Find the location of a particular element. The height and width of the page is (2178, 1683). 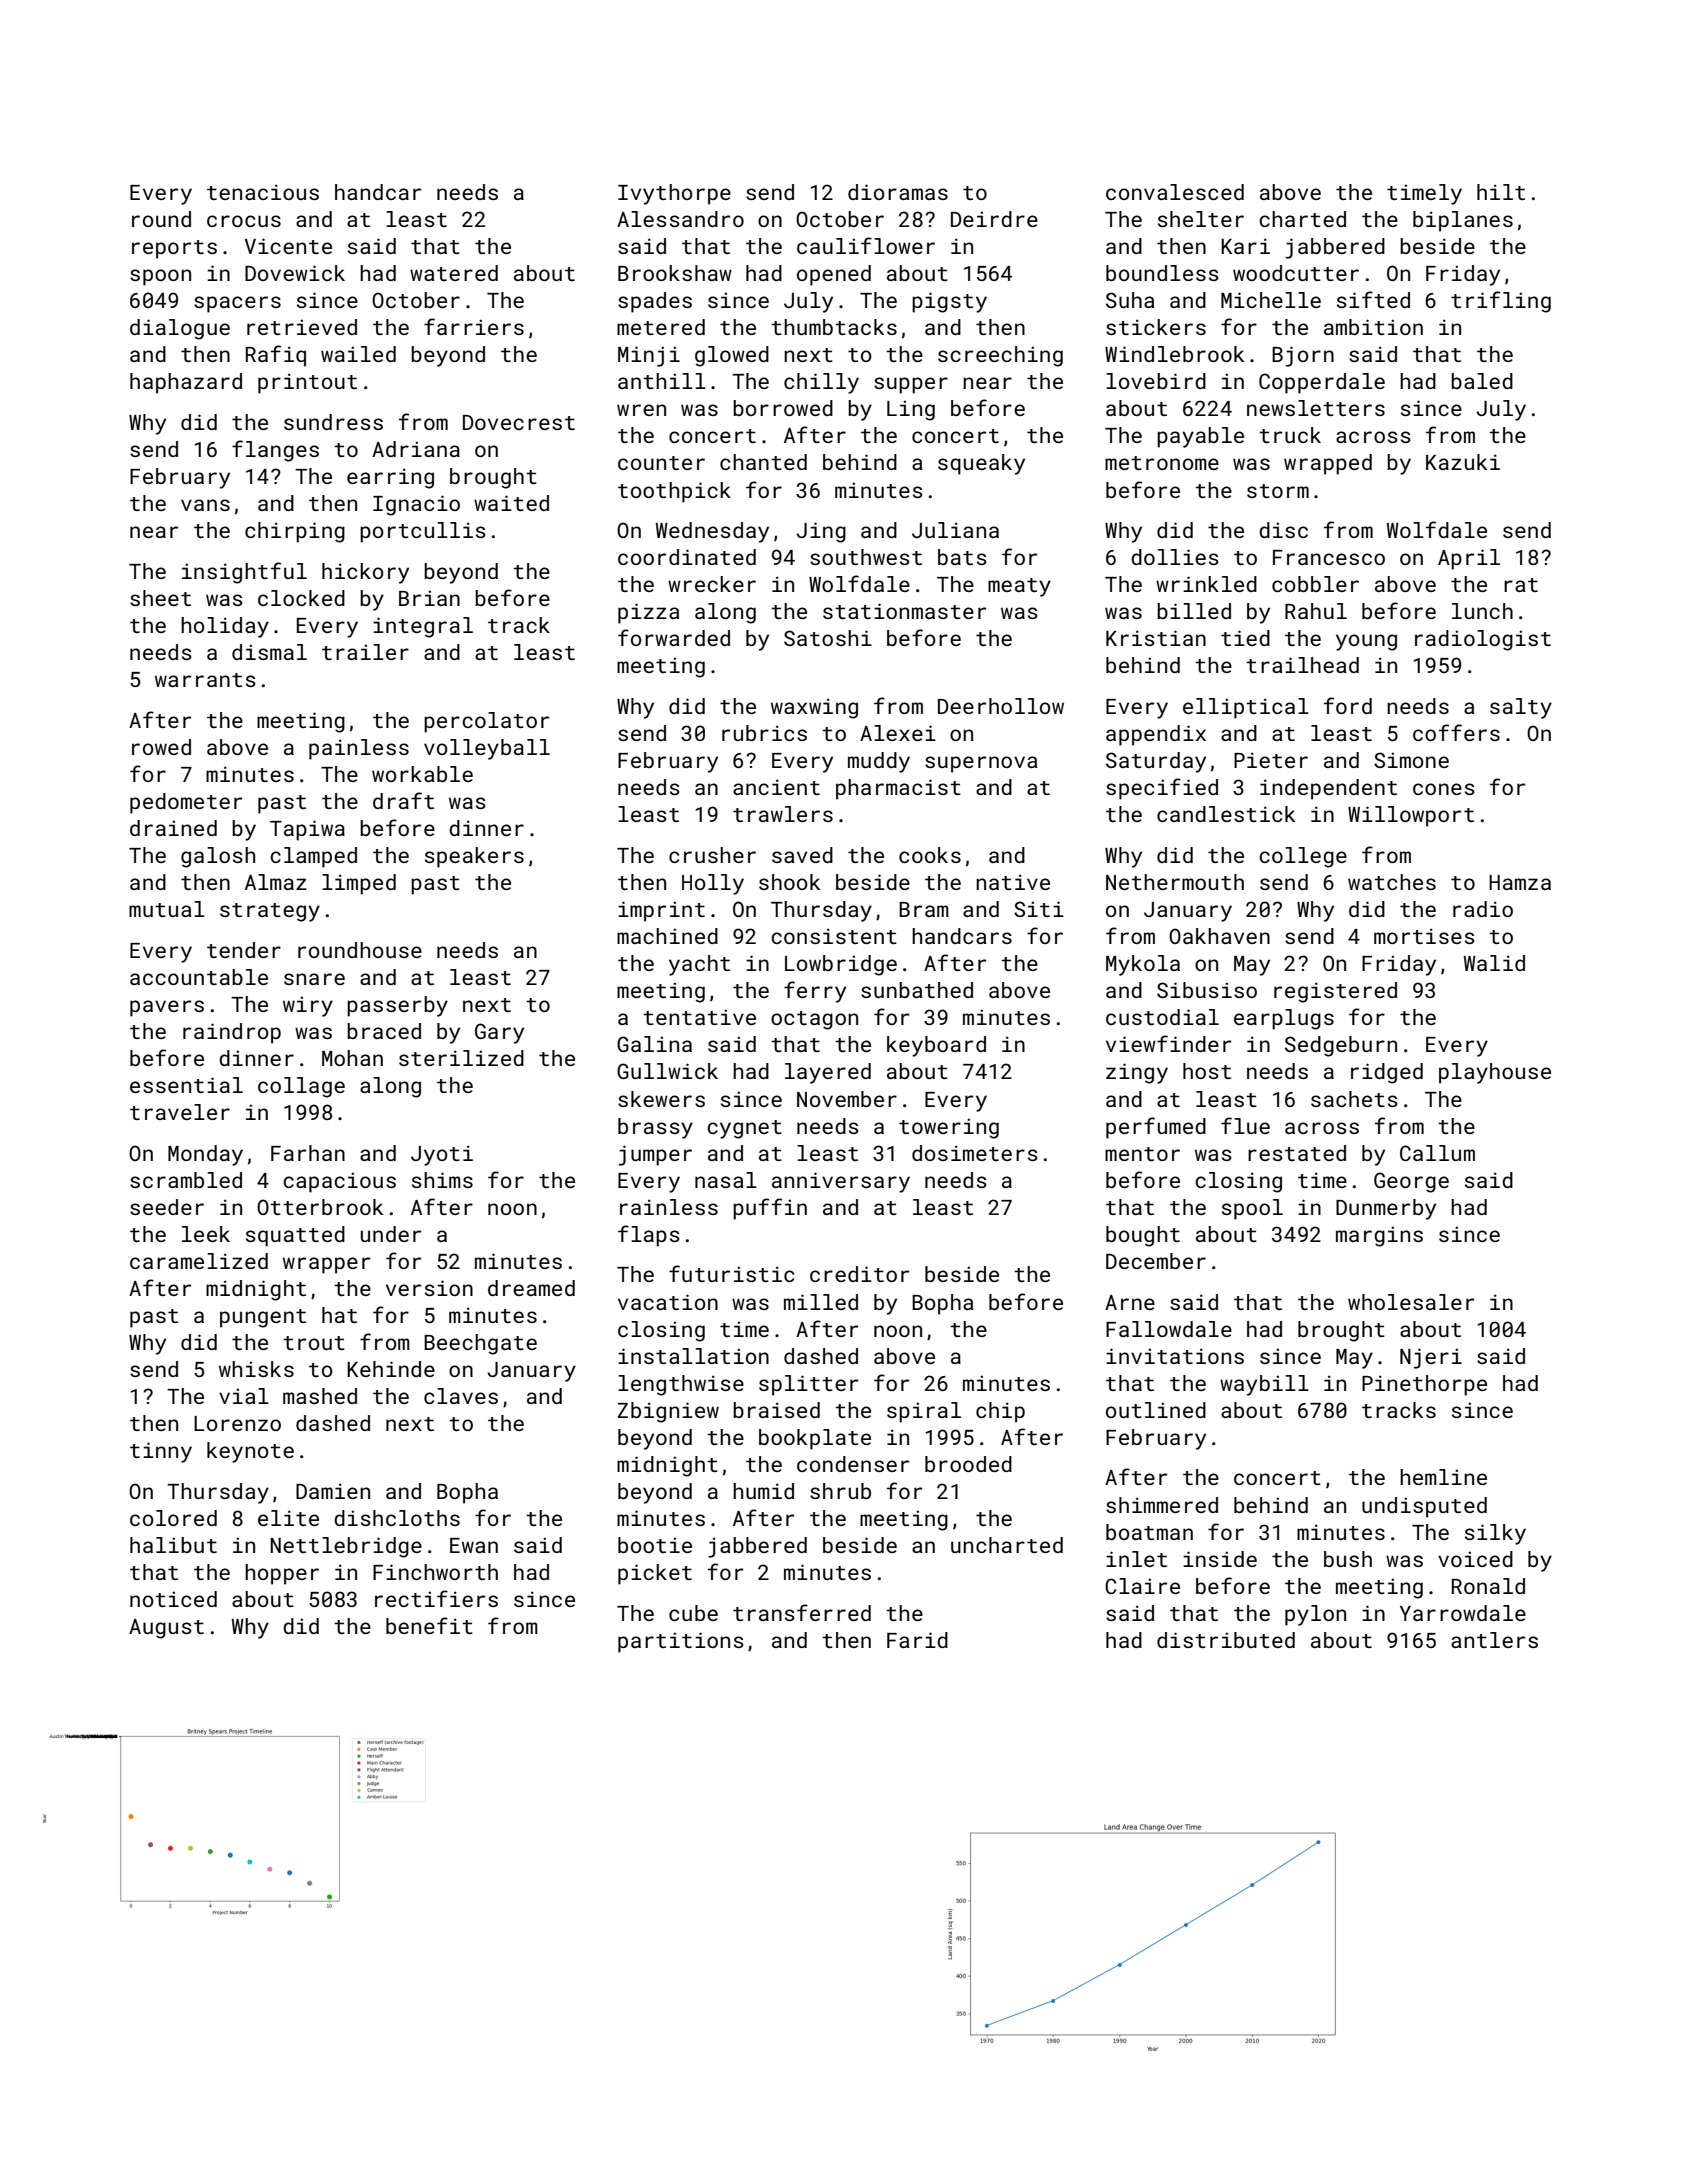

Arne is located at coordinates (1130, 1302).
